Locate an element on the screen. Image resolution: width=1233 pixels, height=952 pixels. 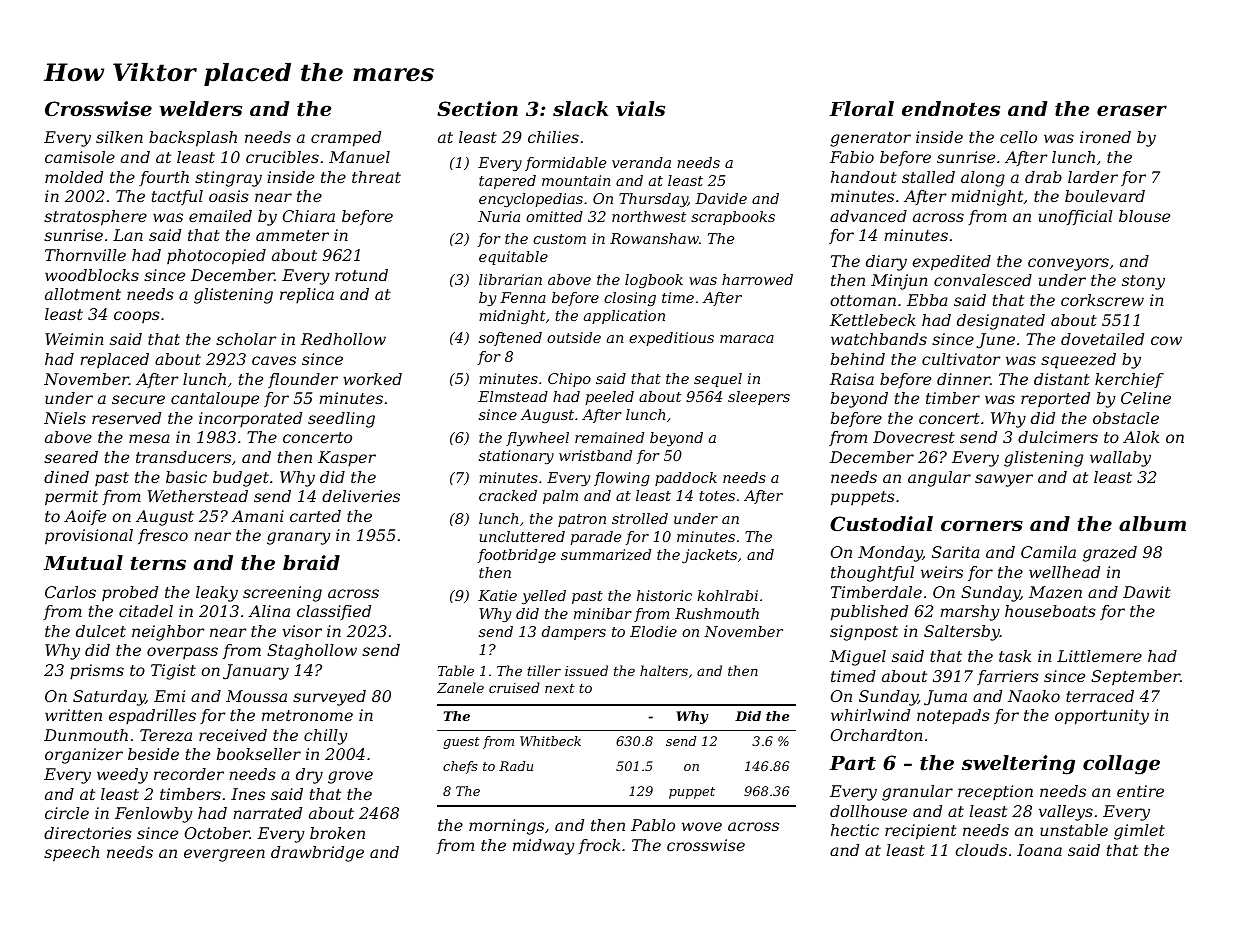
clouds is located at coordinates (981, 850).
